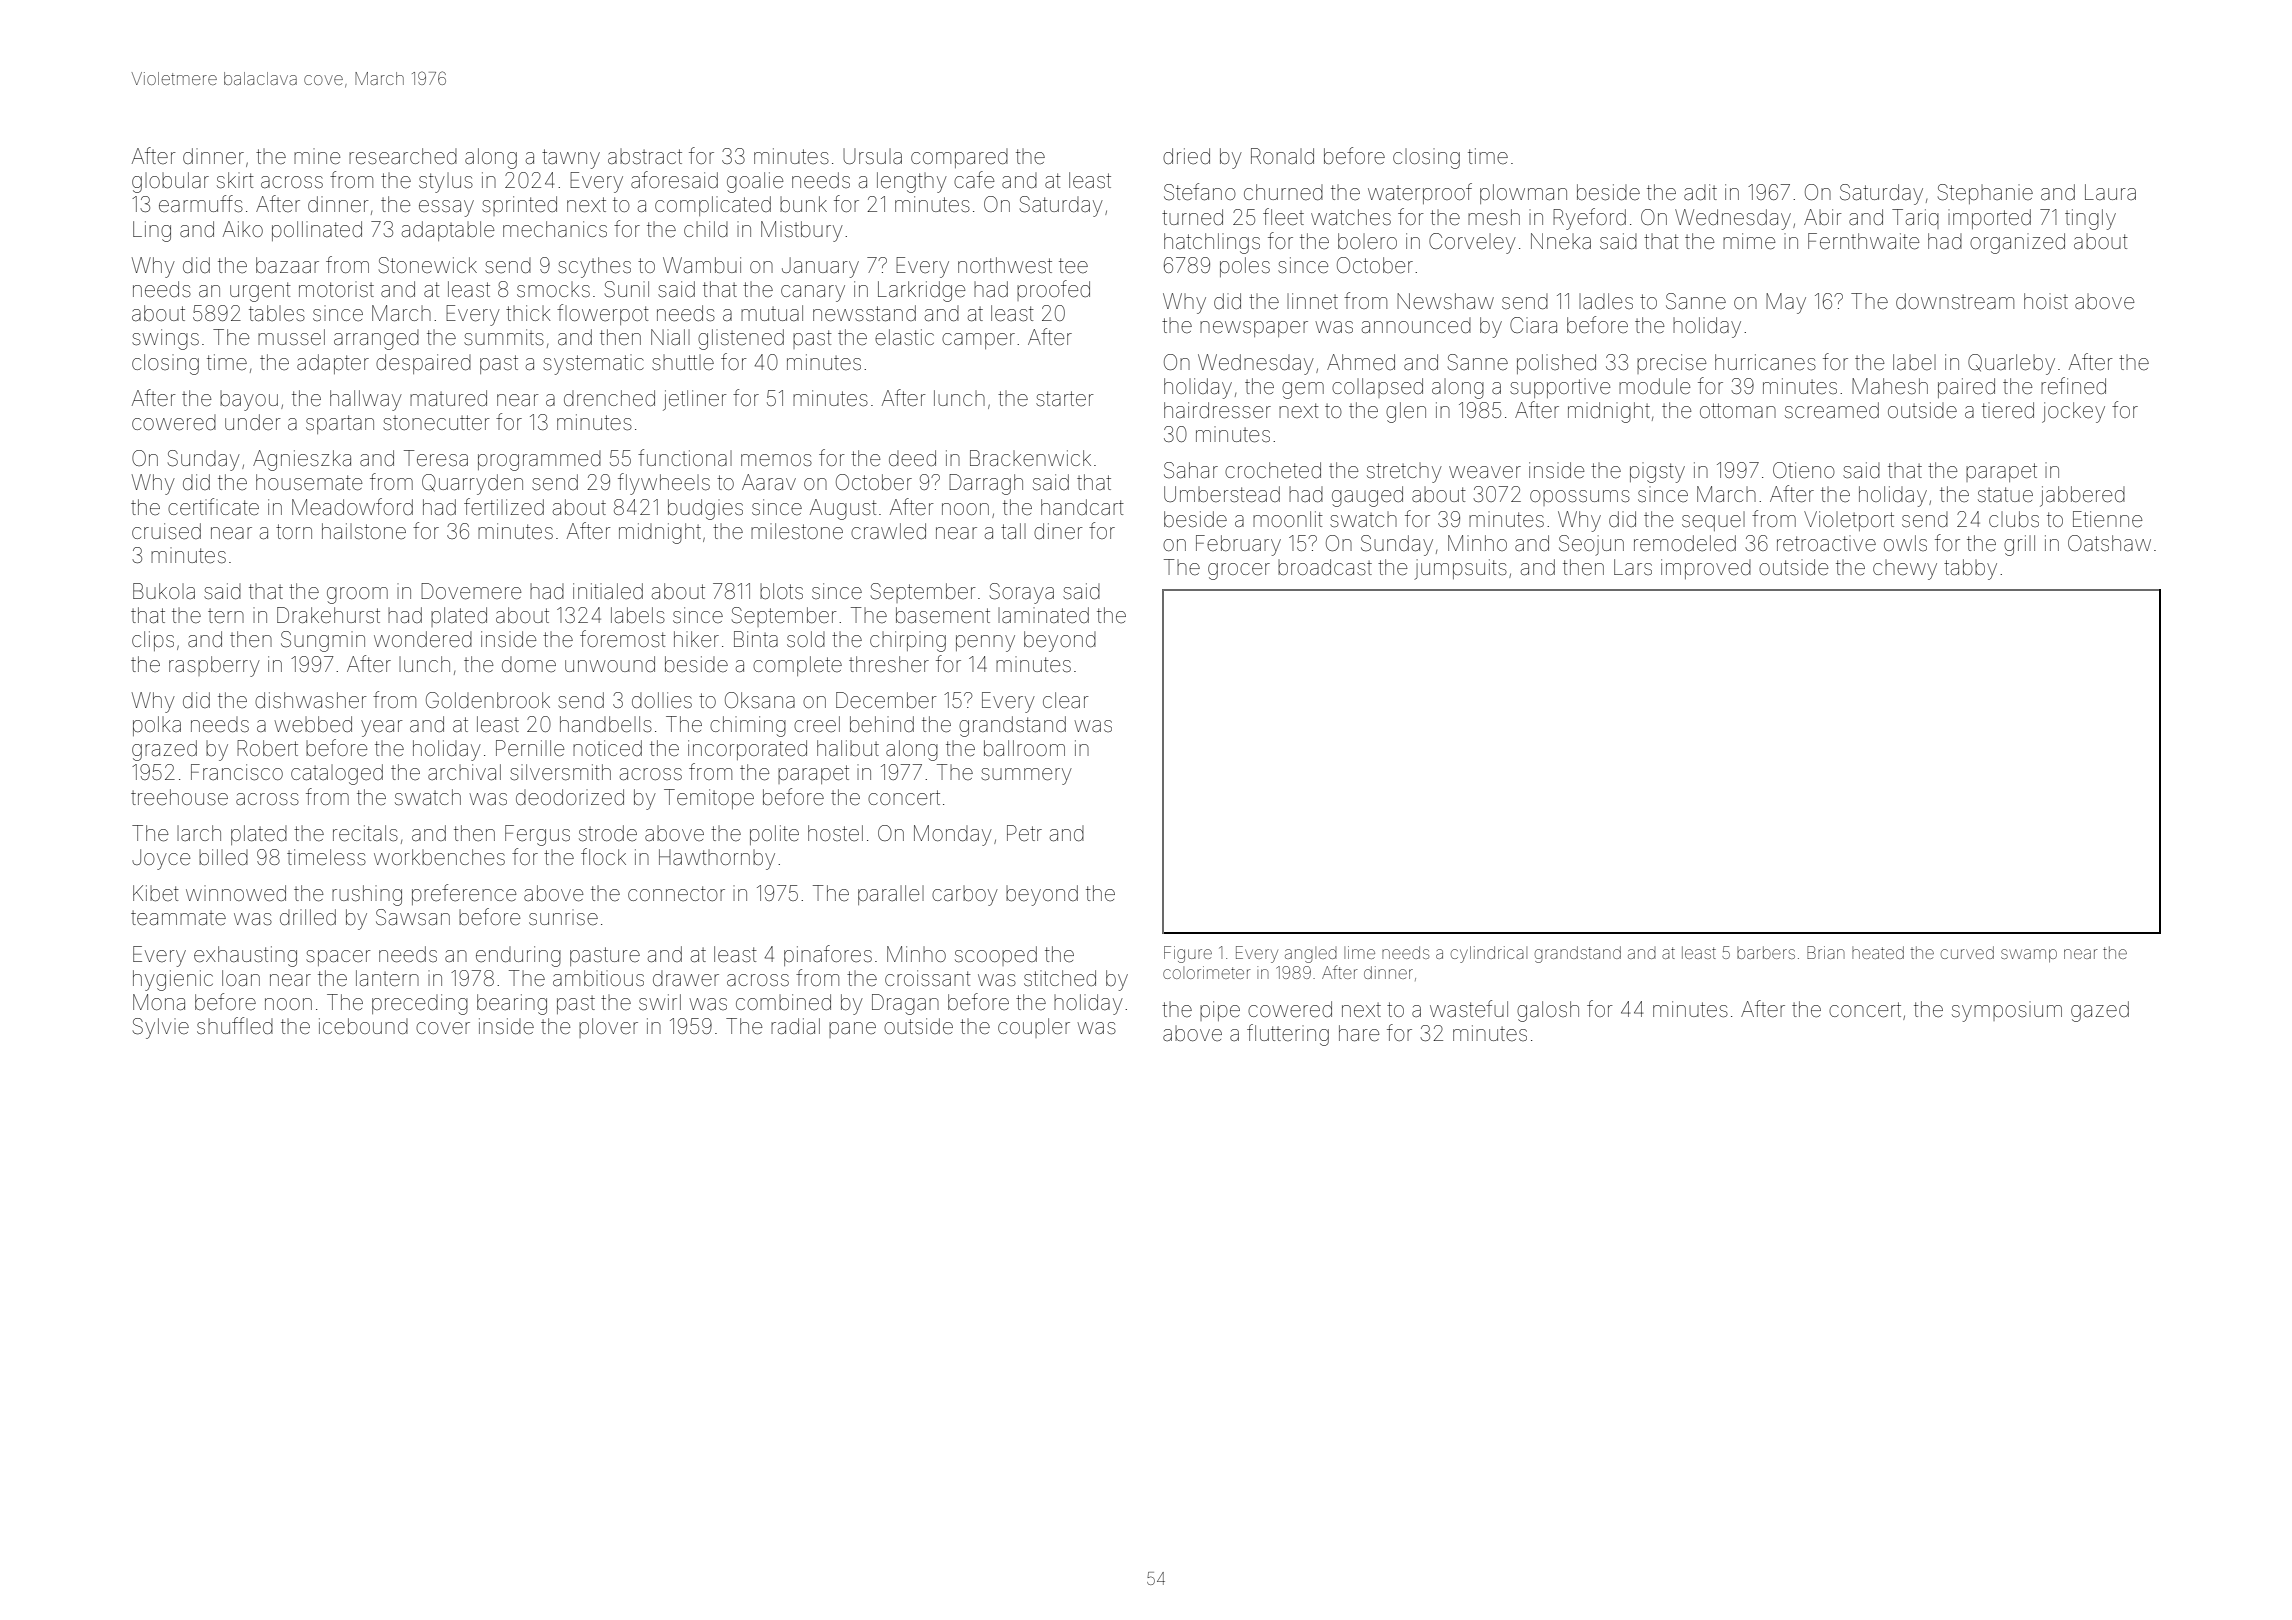  I want to click on Soraya, so click(1022, 593).
